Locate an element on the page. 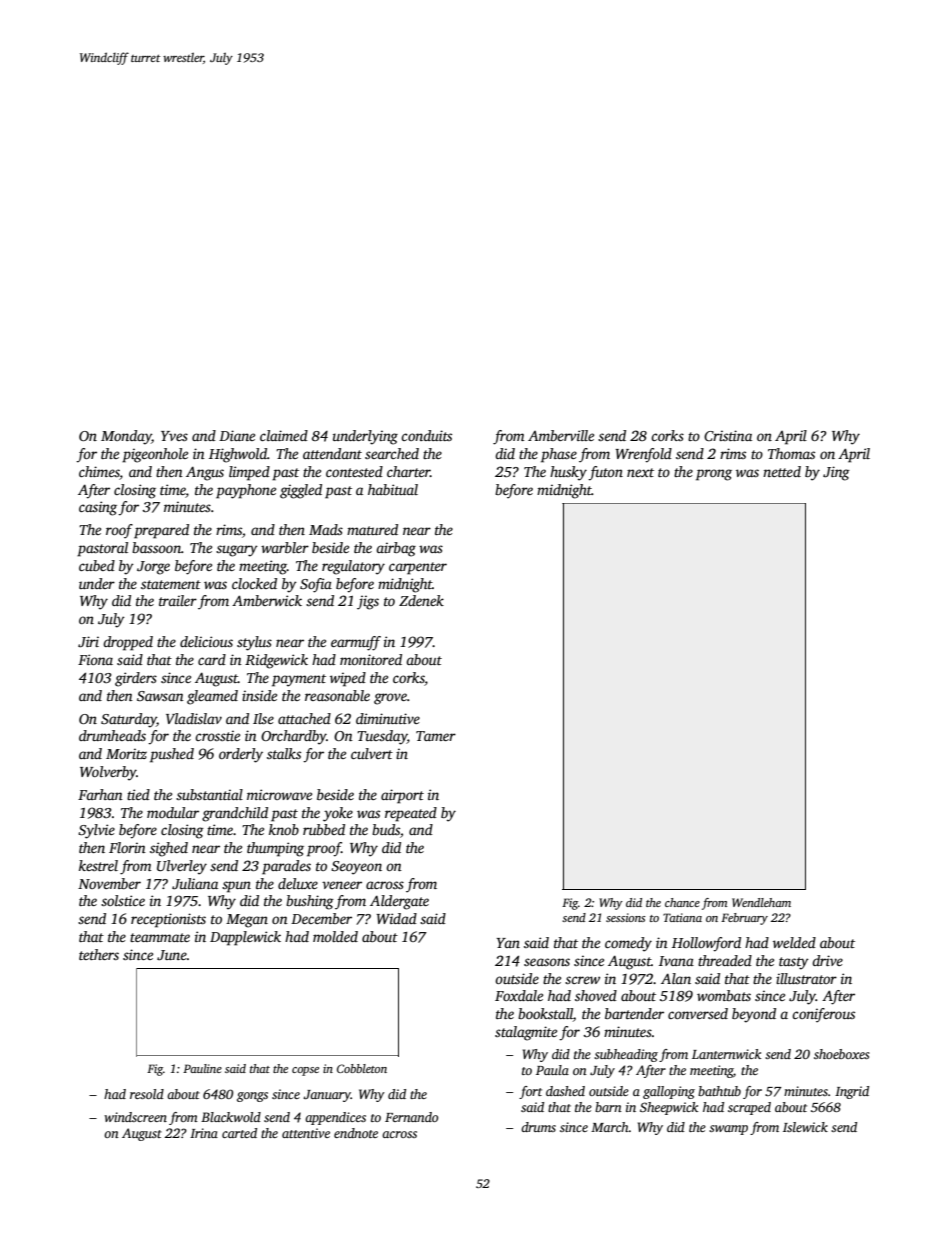  chance is located at coordinates (682, 902).
